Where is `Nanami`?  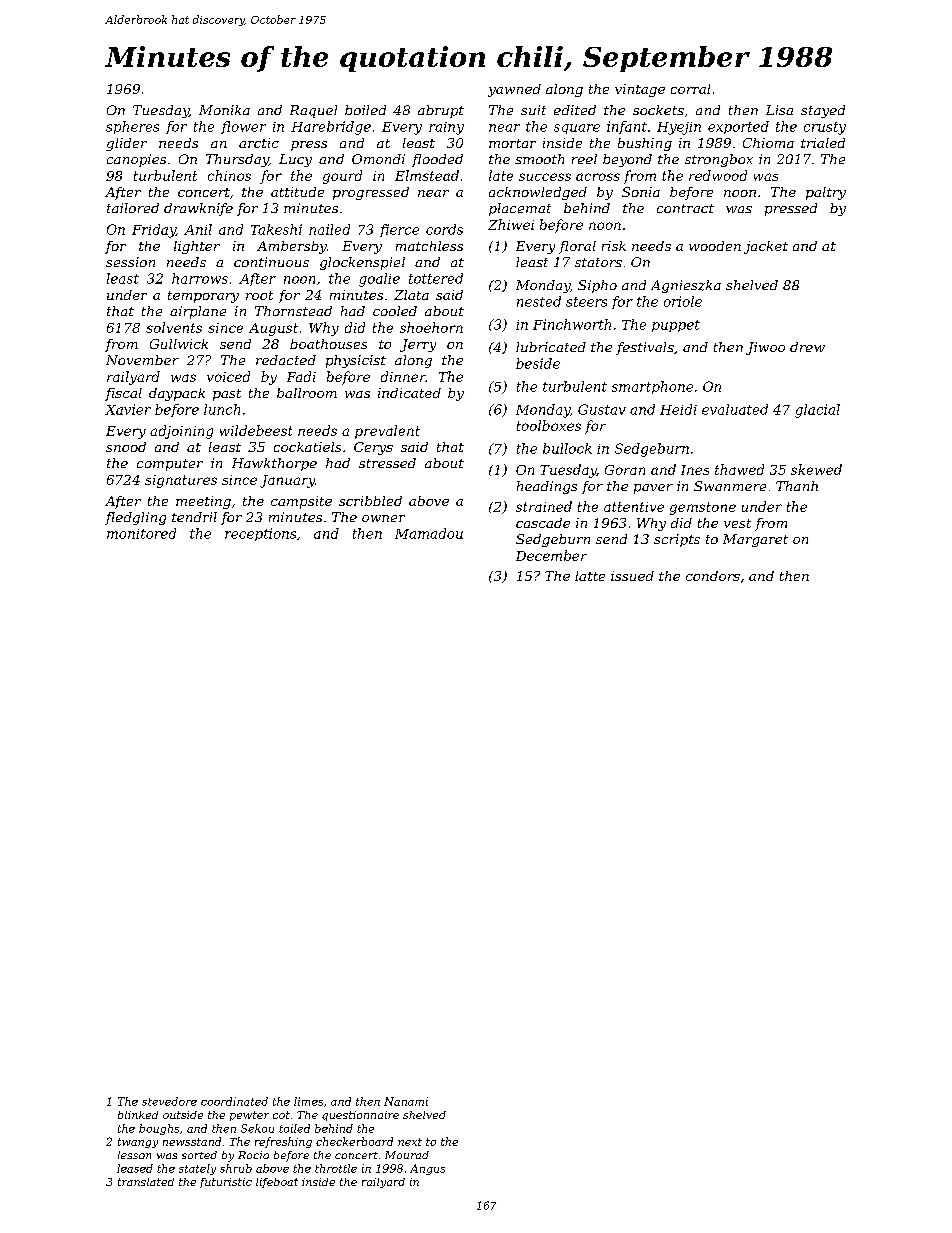 Nanami is located at coordinates (406, 1101).
